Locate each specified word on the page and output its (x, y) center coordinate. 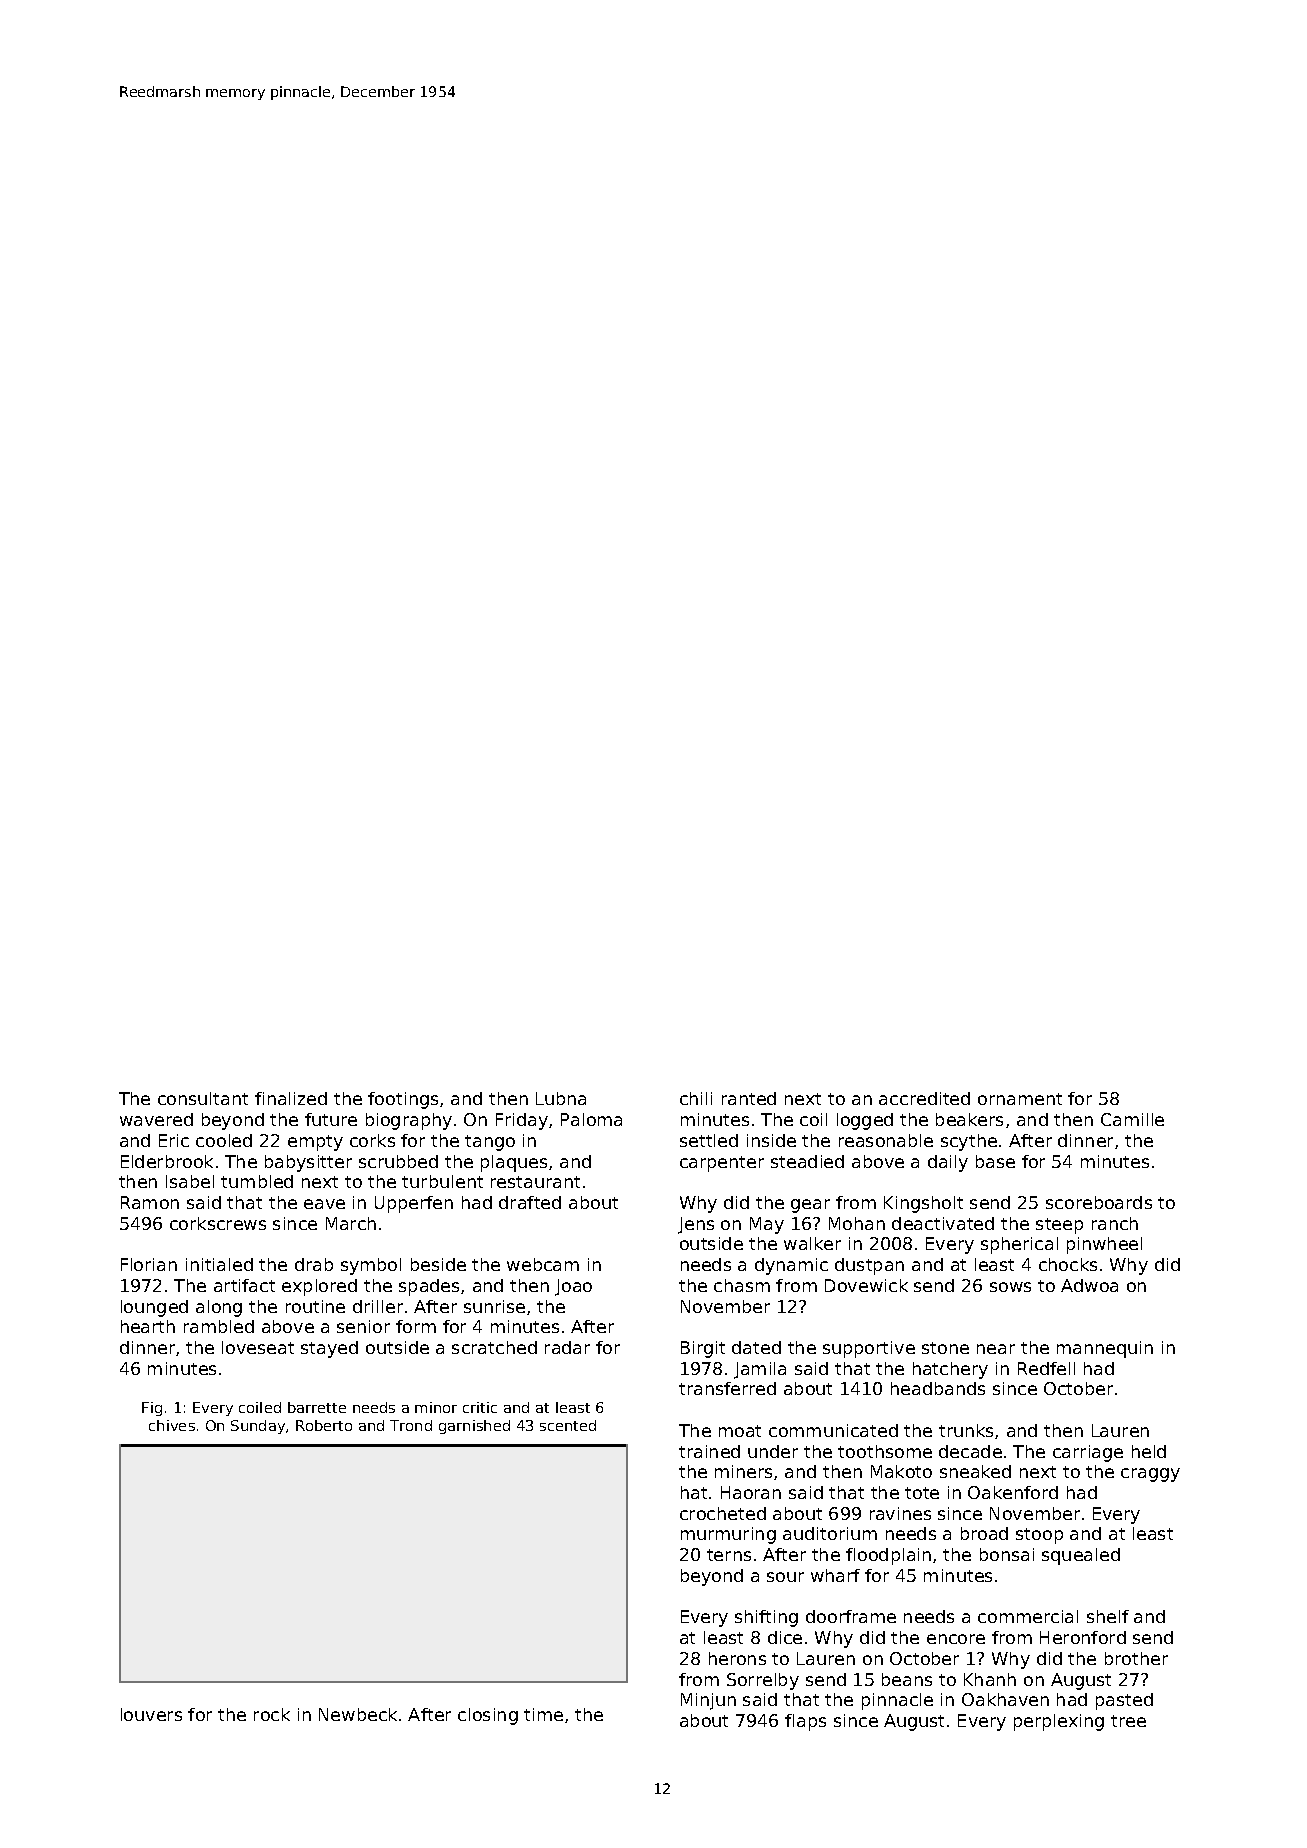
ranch (1115, 1223)
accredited (924, 1098)
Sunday (258, 1427)
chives (172, 1425)
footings (403, 1100)
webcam (543, 1264)
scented (568, 1425)
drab (314, 1264)
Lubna (561, 1098)
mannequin (1105, 1349)
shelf (1108, 1616)
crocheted (723, 1513)
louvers (151, 1714)
